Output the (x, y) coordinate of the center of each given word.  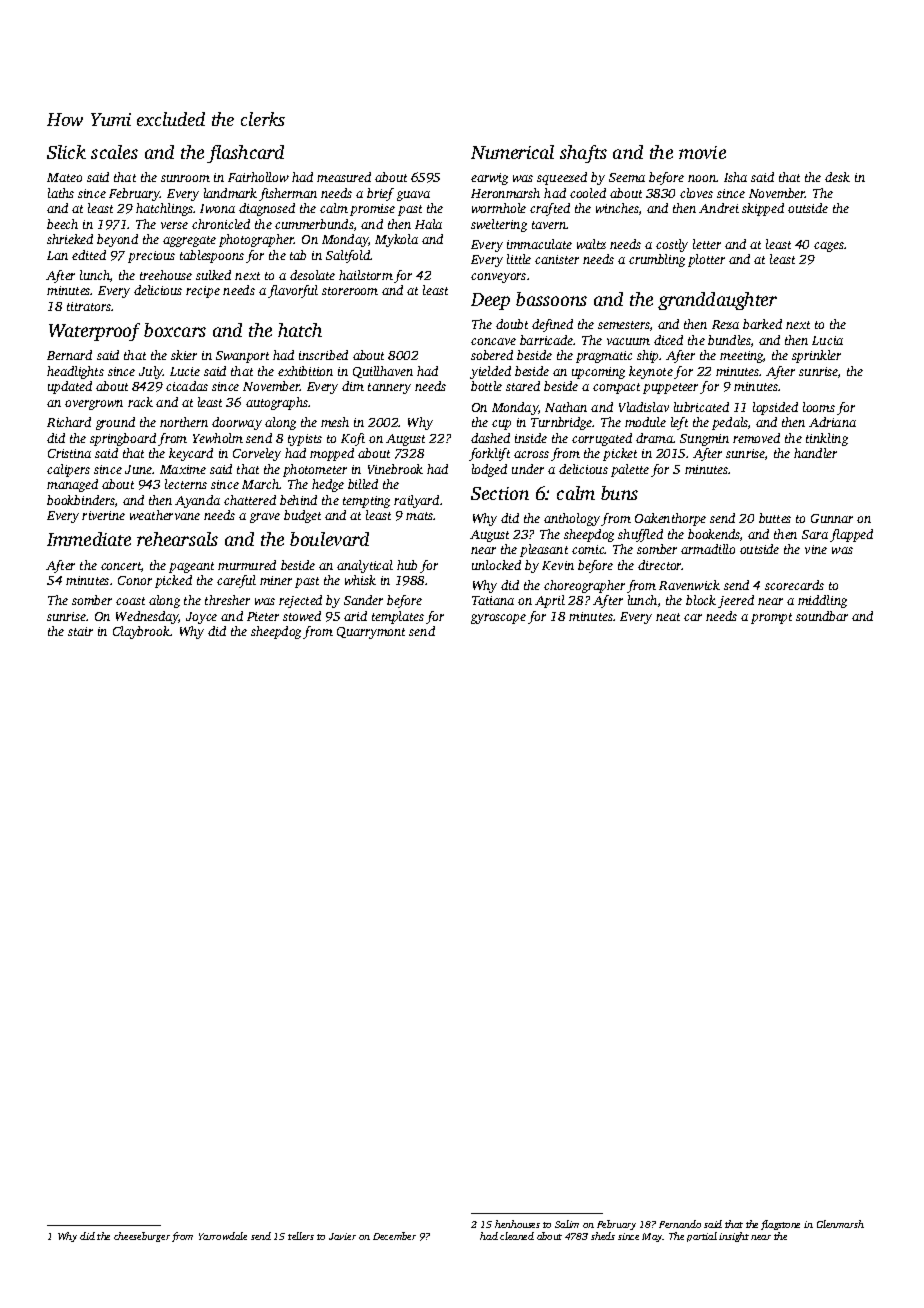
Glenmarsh (840, 1224)
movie (702, 152)
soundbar (822, 616)
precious (151, 257)
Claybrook (141, 632)
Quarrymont (371, 633)
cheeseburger (142, 1237)
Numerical (512, 152)
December (394, 1236)
